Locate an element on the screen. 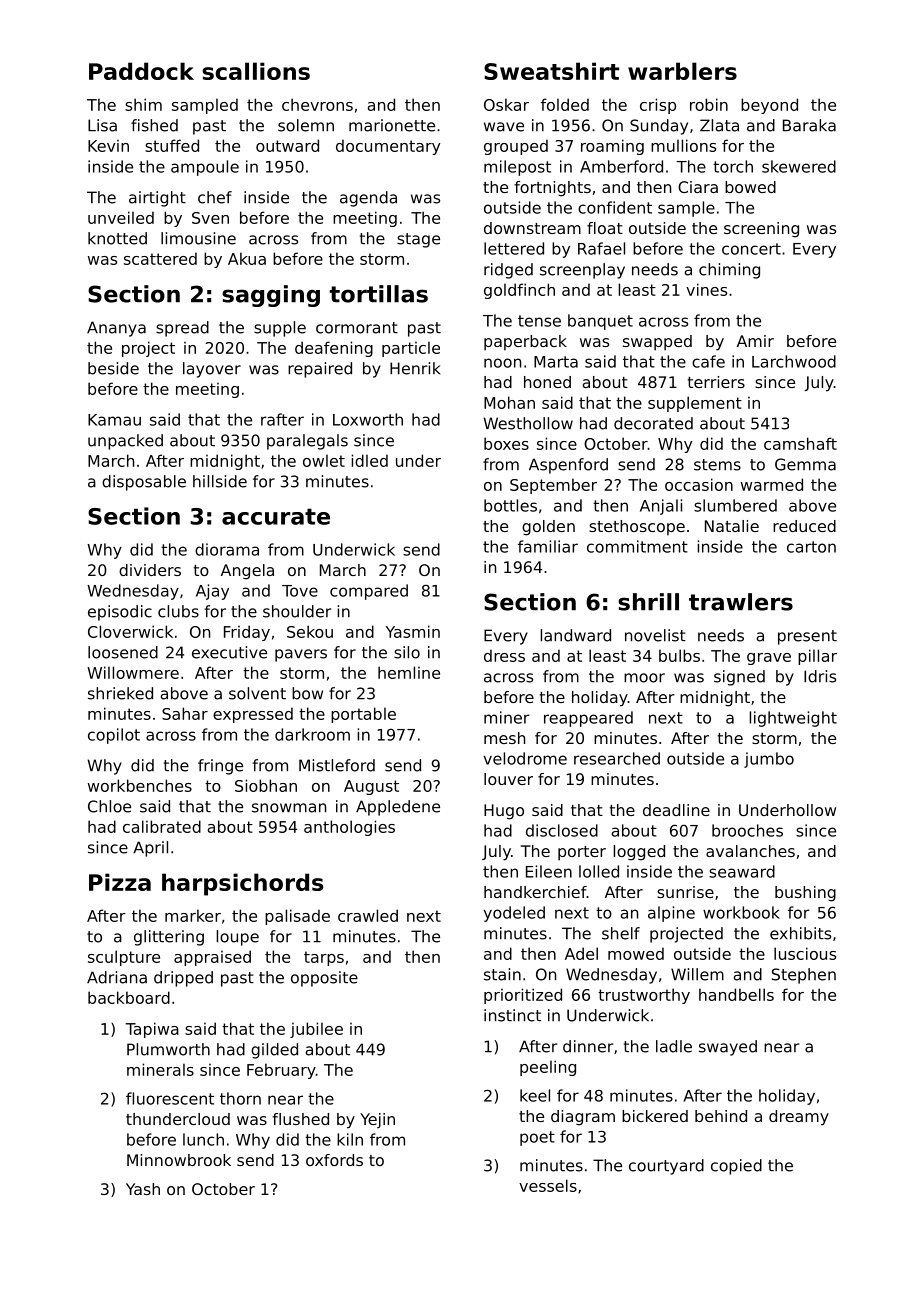 The width and height of the screenshot is (924, 1308). ampoule is located at coordinates (205, 168).
